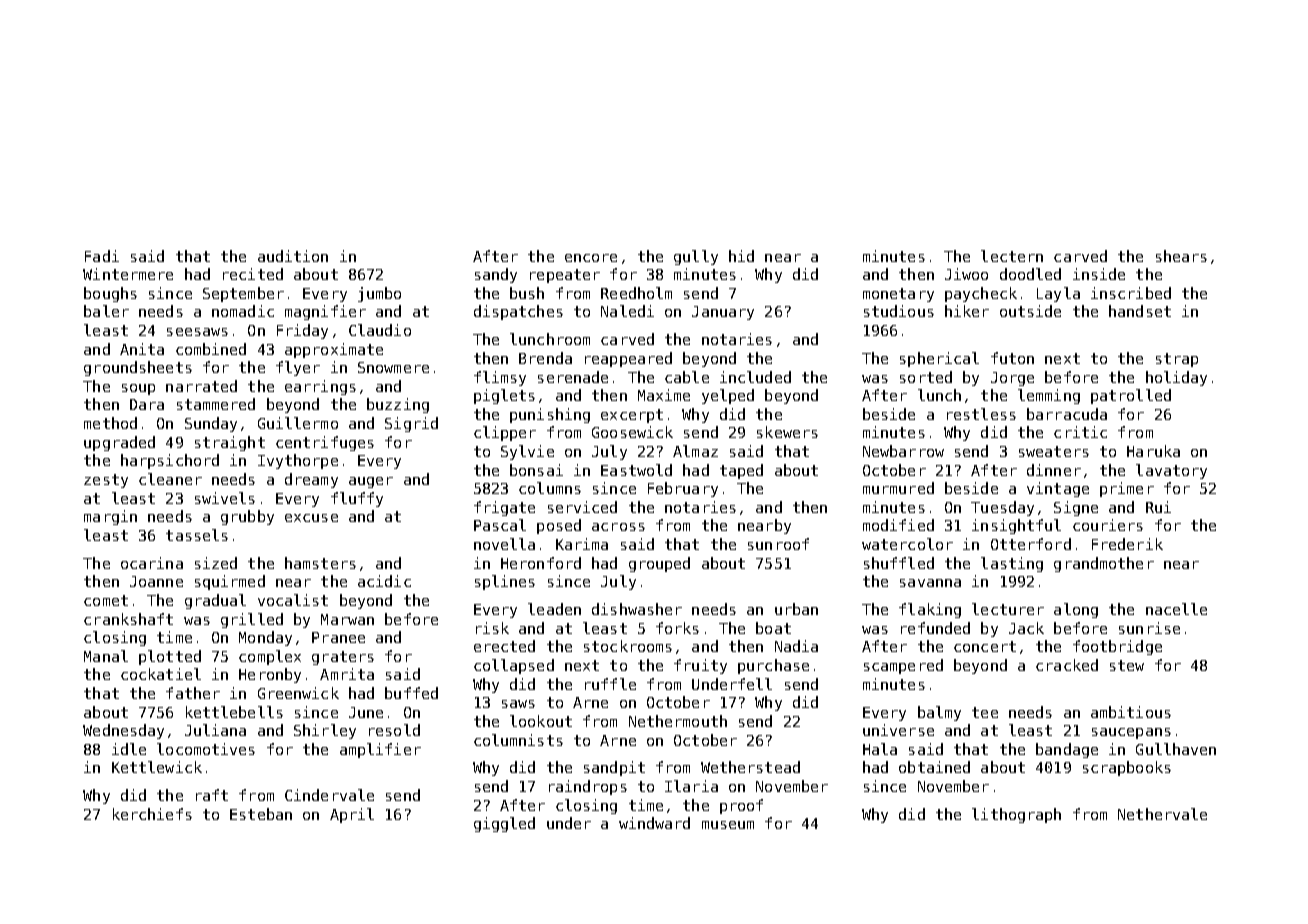 The height and width of the screenshot is (924, 1308). Describe the element at coordinates (550, 488) in the screenshot. I see `columns` at that location.
